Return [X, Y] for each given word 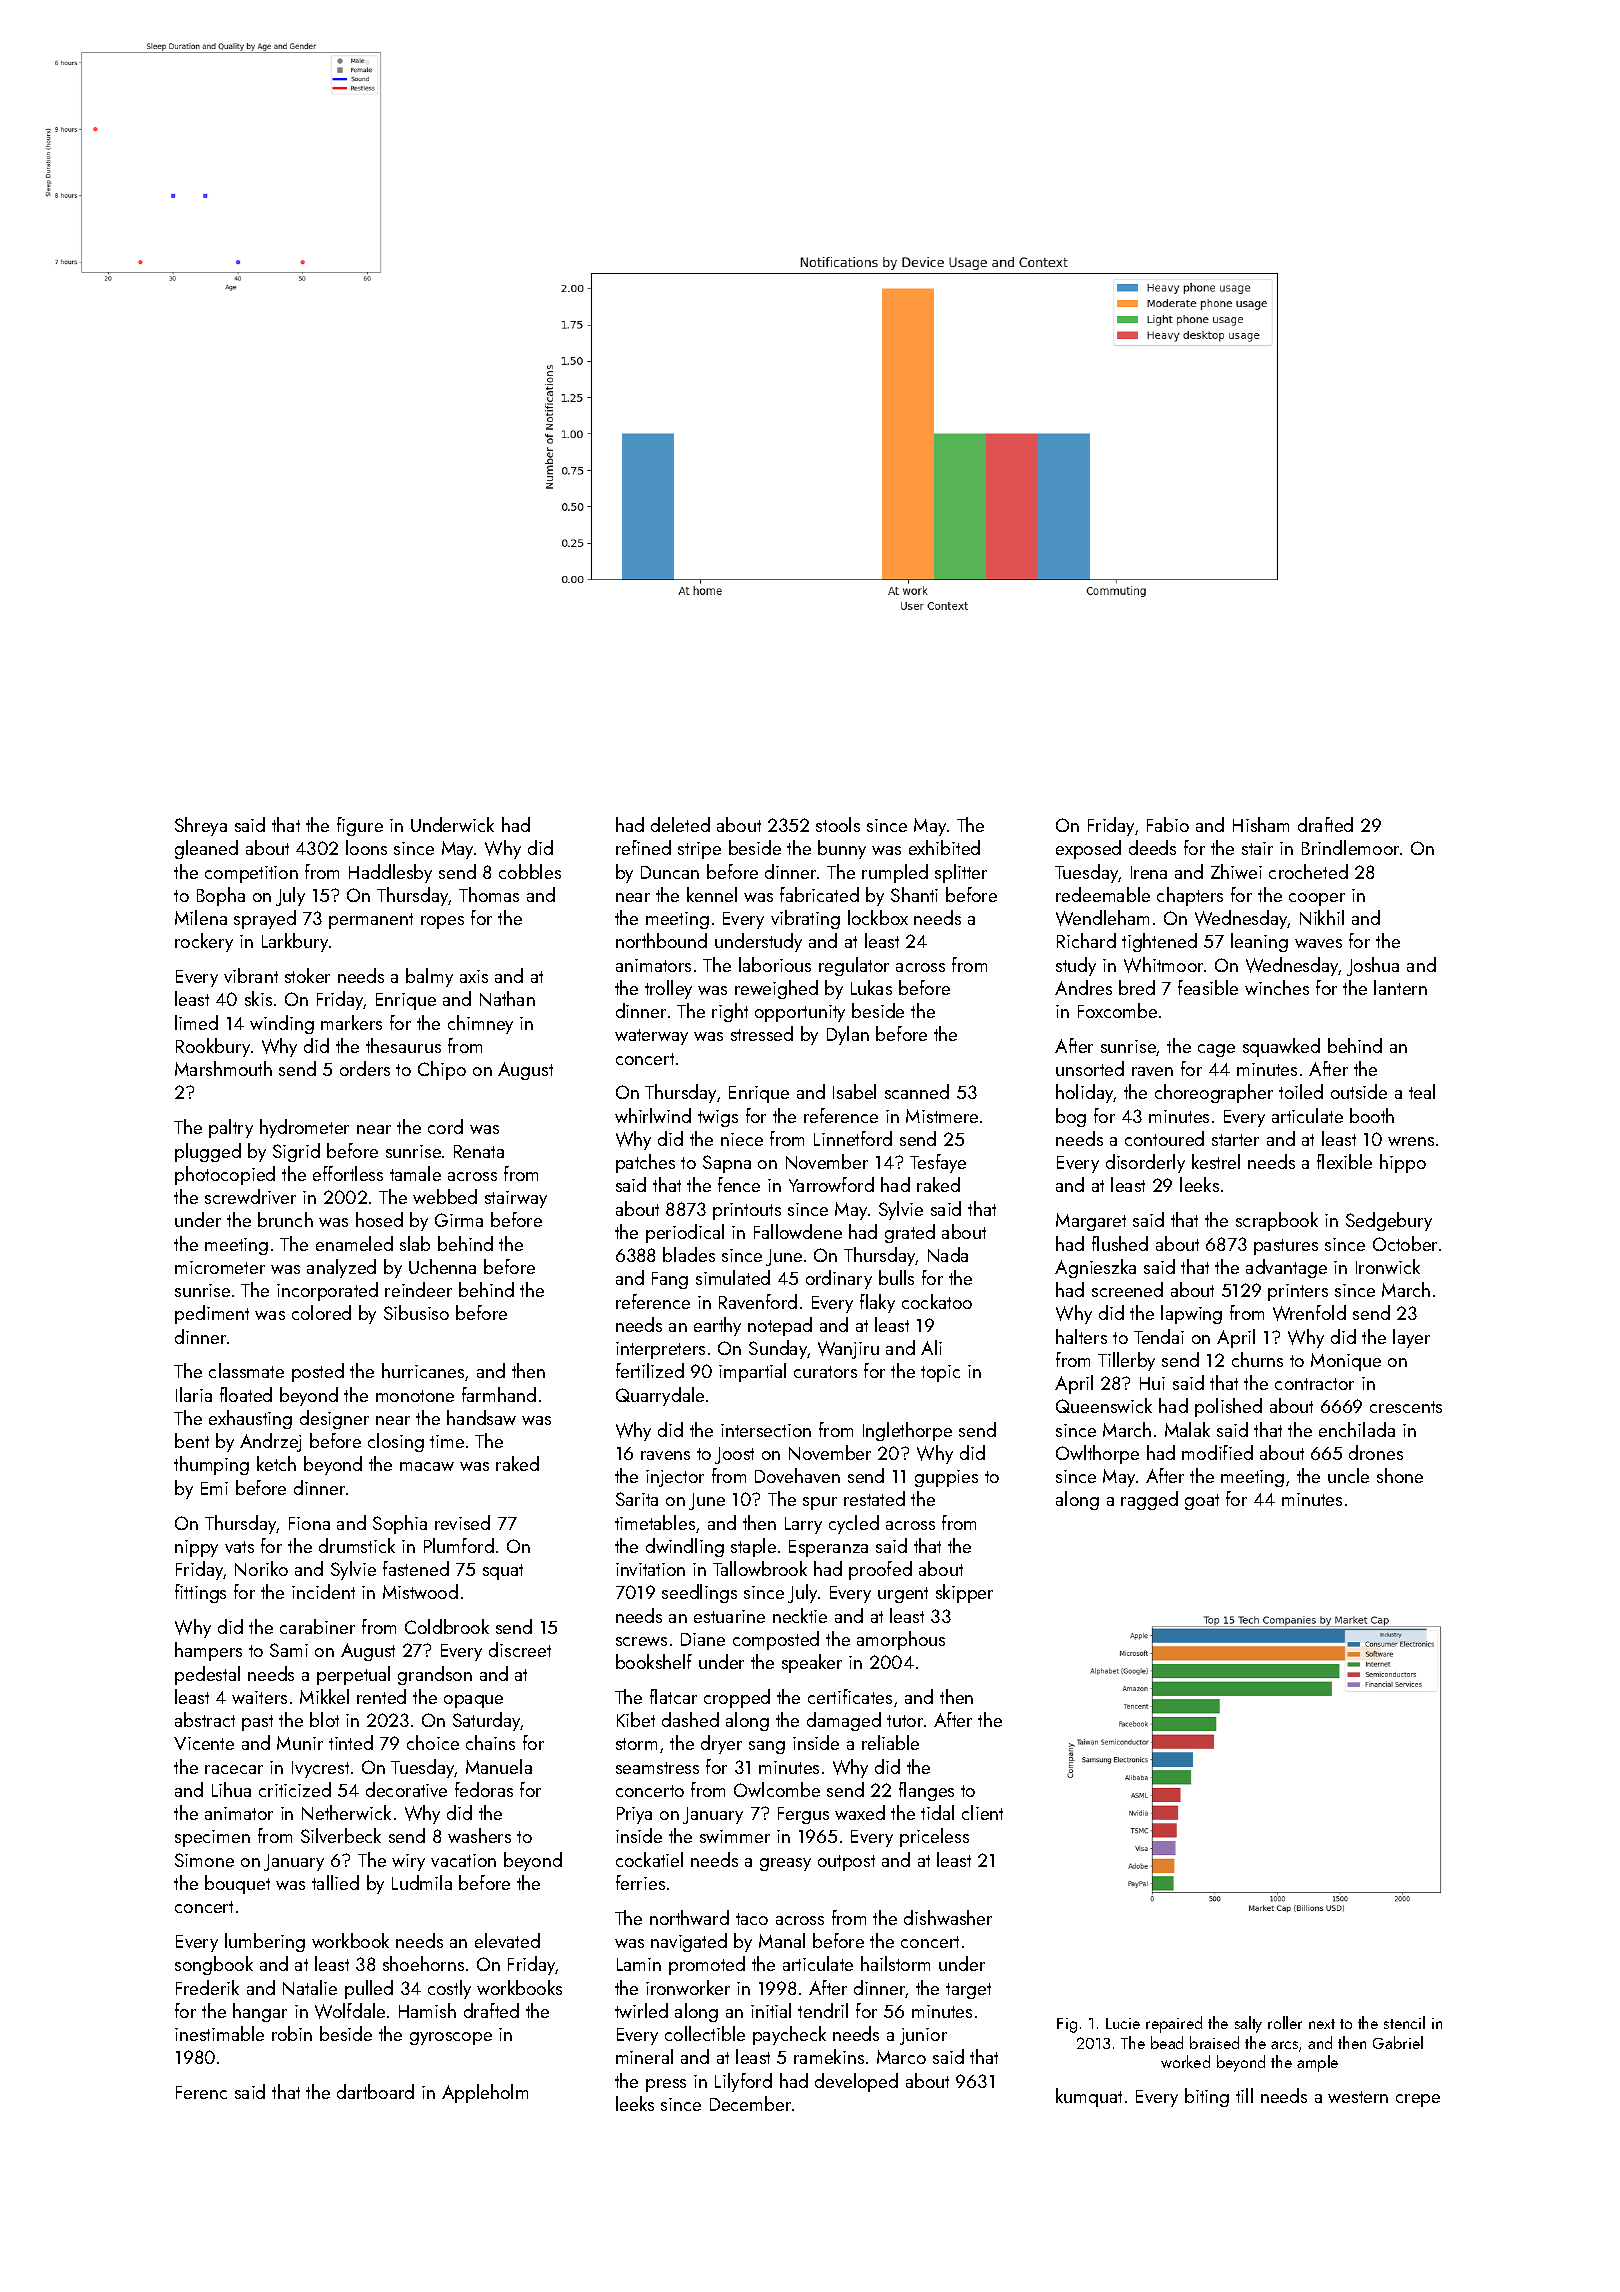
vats [239, 1547]
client [982, 1812]
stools [838, 824]
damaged [844, 1721]
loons [366, 847]
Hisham [1261, 824]
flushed [1120, 1243]
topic [940, 1373]
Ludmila [422, 1882]
